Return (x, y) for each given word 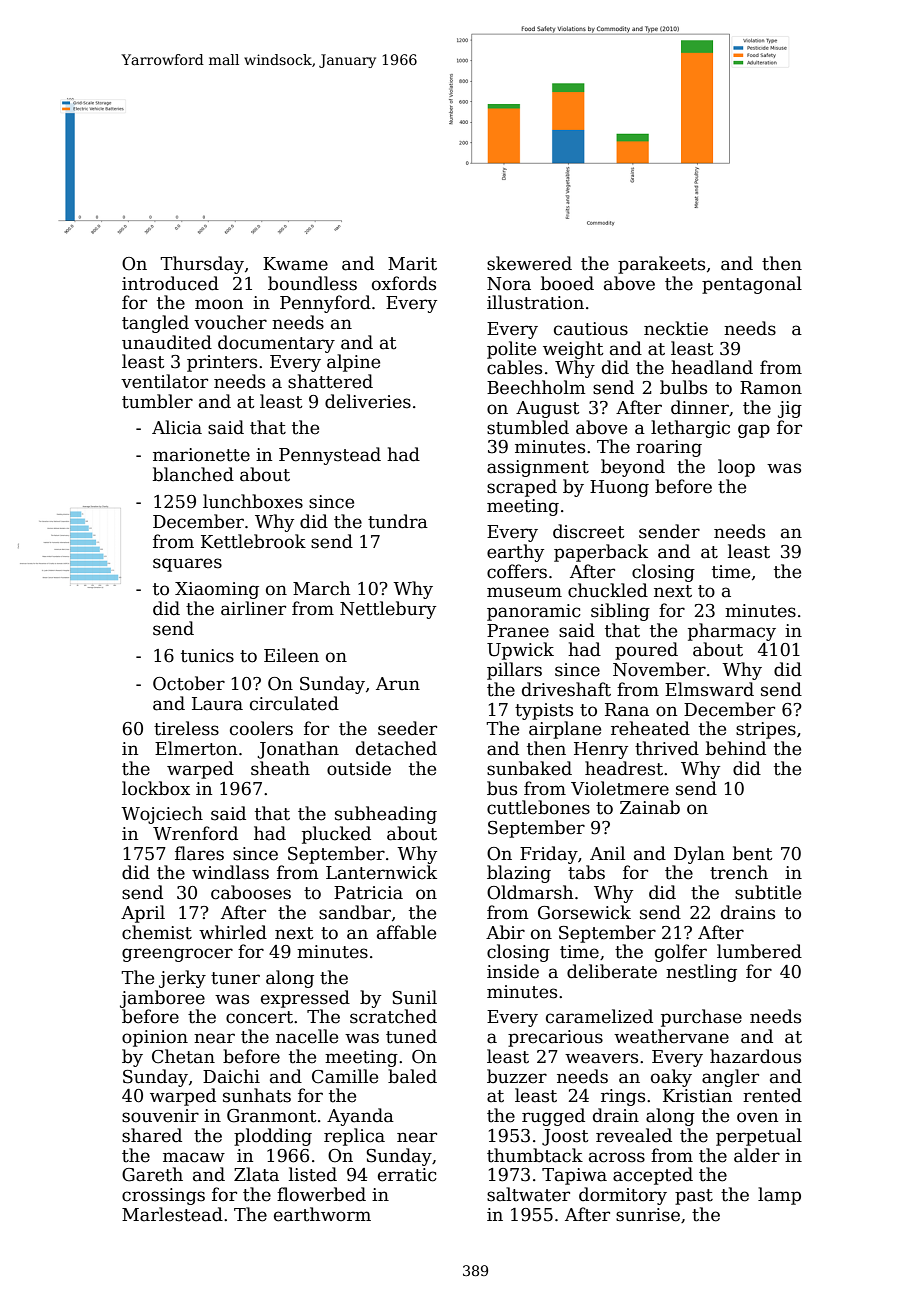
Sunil (414, 997)
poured (646, 651)
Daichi (231, 1076)
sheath (280, 768)
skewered (529, 263)
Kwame (295, 264)
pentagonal (752, 285)
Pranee (518, 631)
